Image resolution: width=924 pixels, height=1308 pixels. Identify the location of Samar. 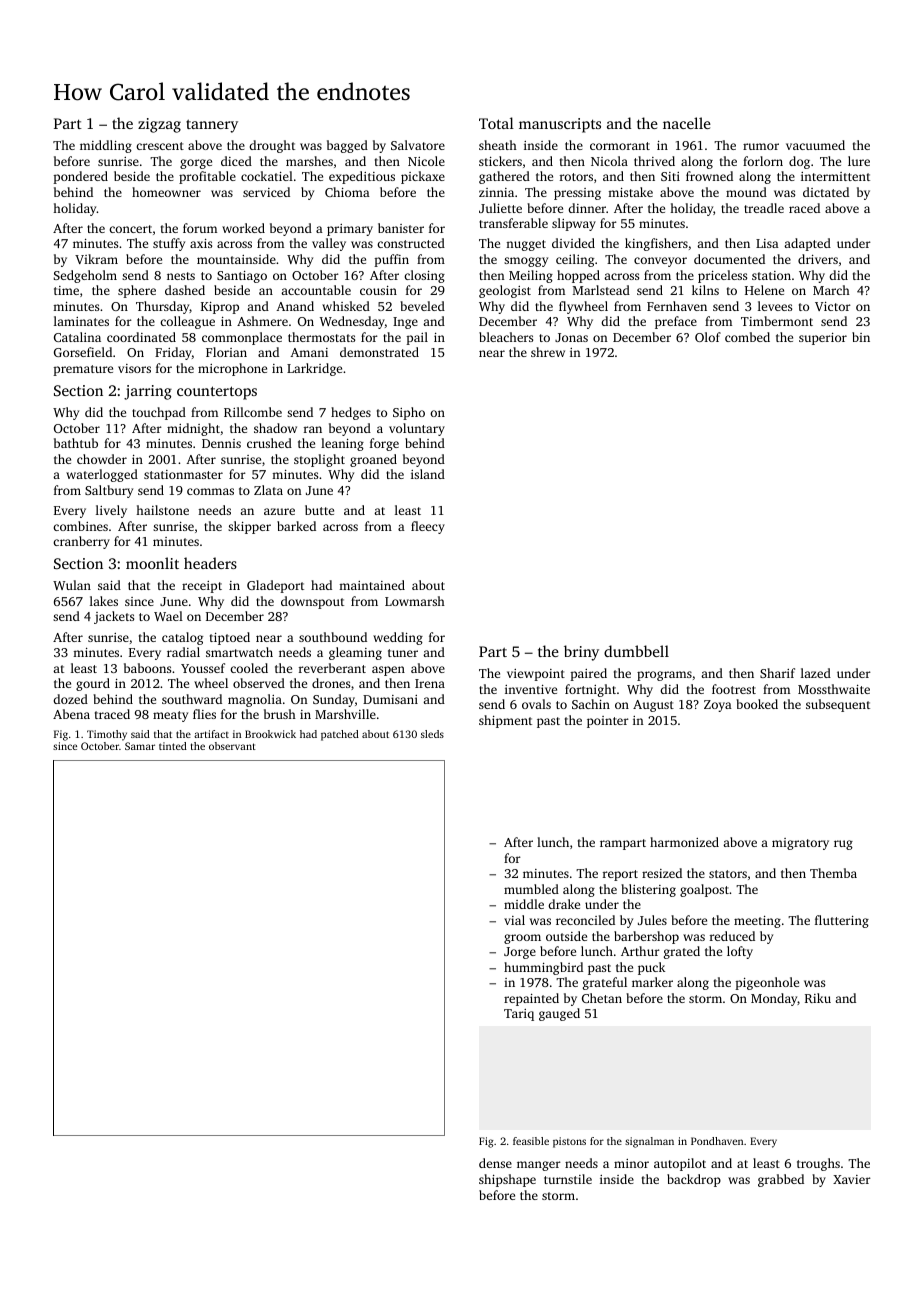
(140, 746).
